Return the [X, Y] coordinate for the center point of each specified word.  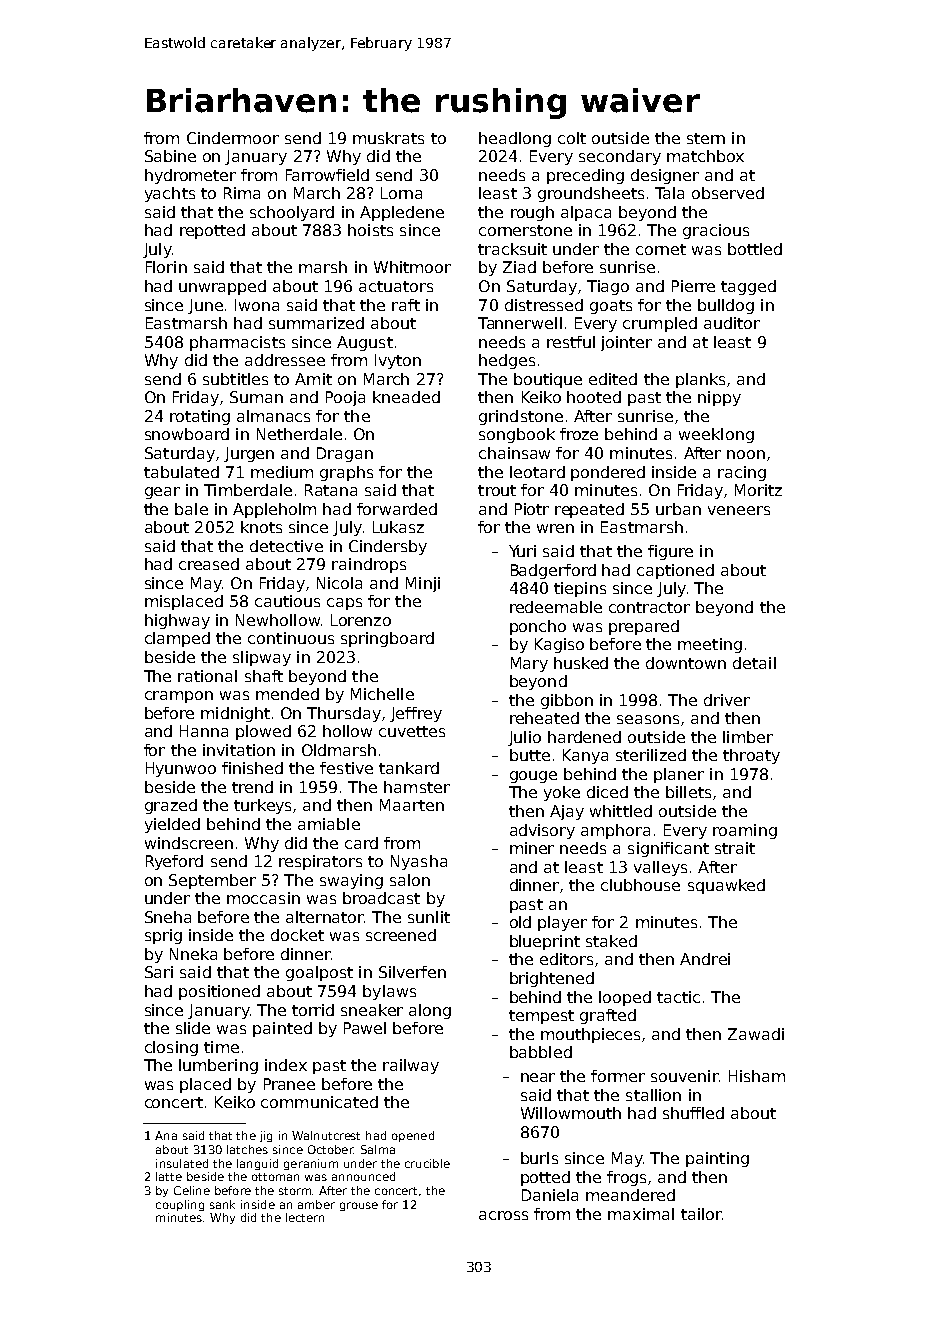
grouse [359, 1206]
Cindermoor [233, 138]
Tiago [608, 287]
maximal [641, 1214]
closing [171, 1048]
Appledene [402, 213]
